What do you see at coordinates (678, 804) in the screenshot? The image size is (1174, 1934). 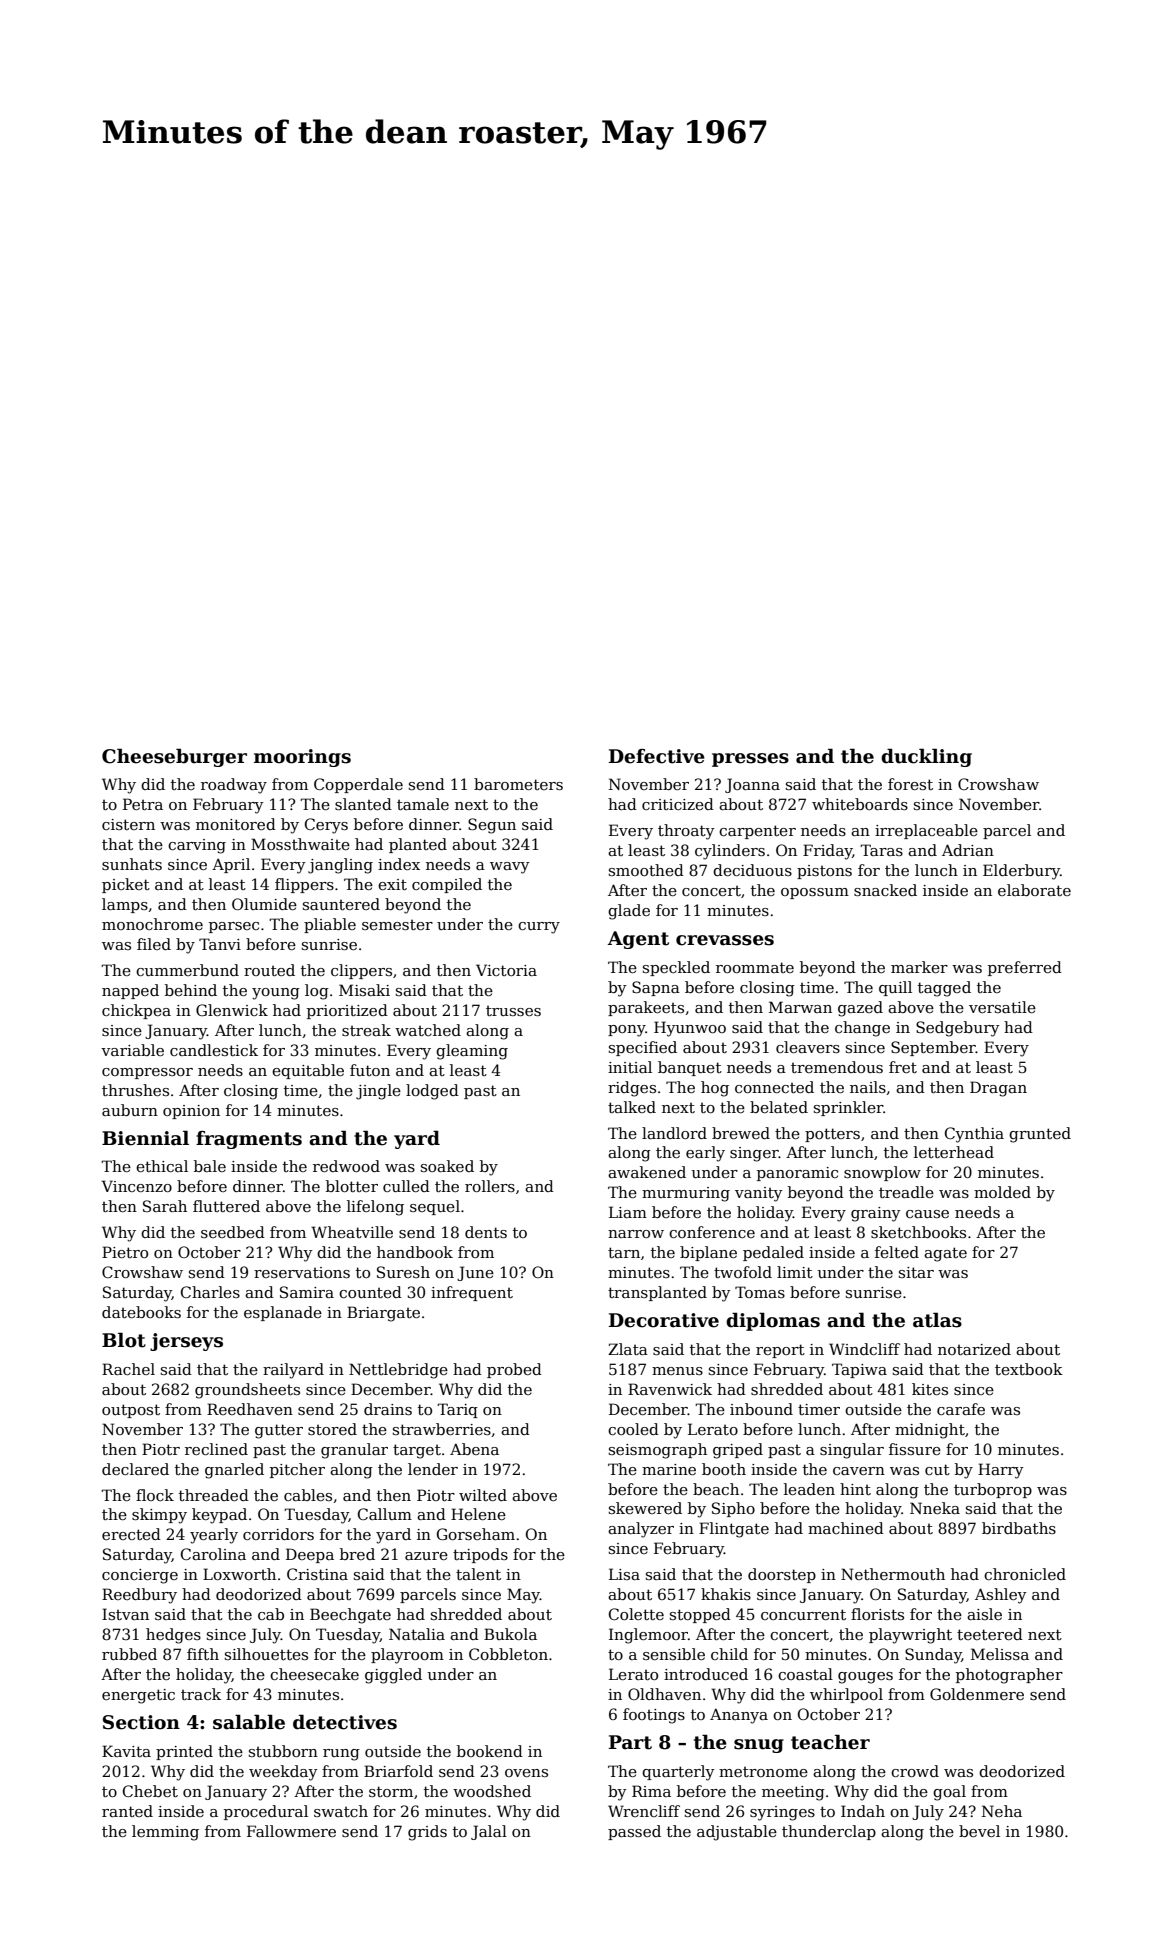 I see `criticized` at bounding box center [678, 804].
